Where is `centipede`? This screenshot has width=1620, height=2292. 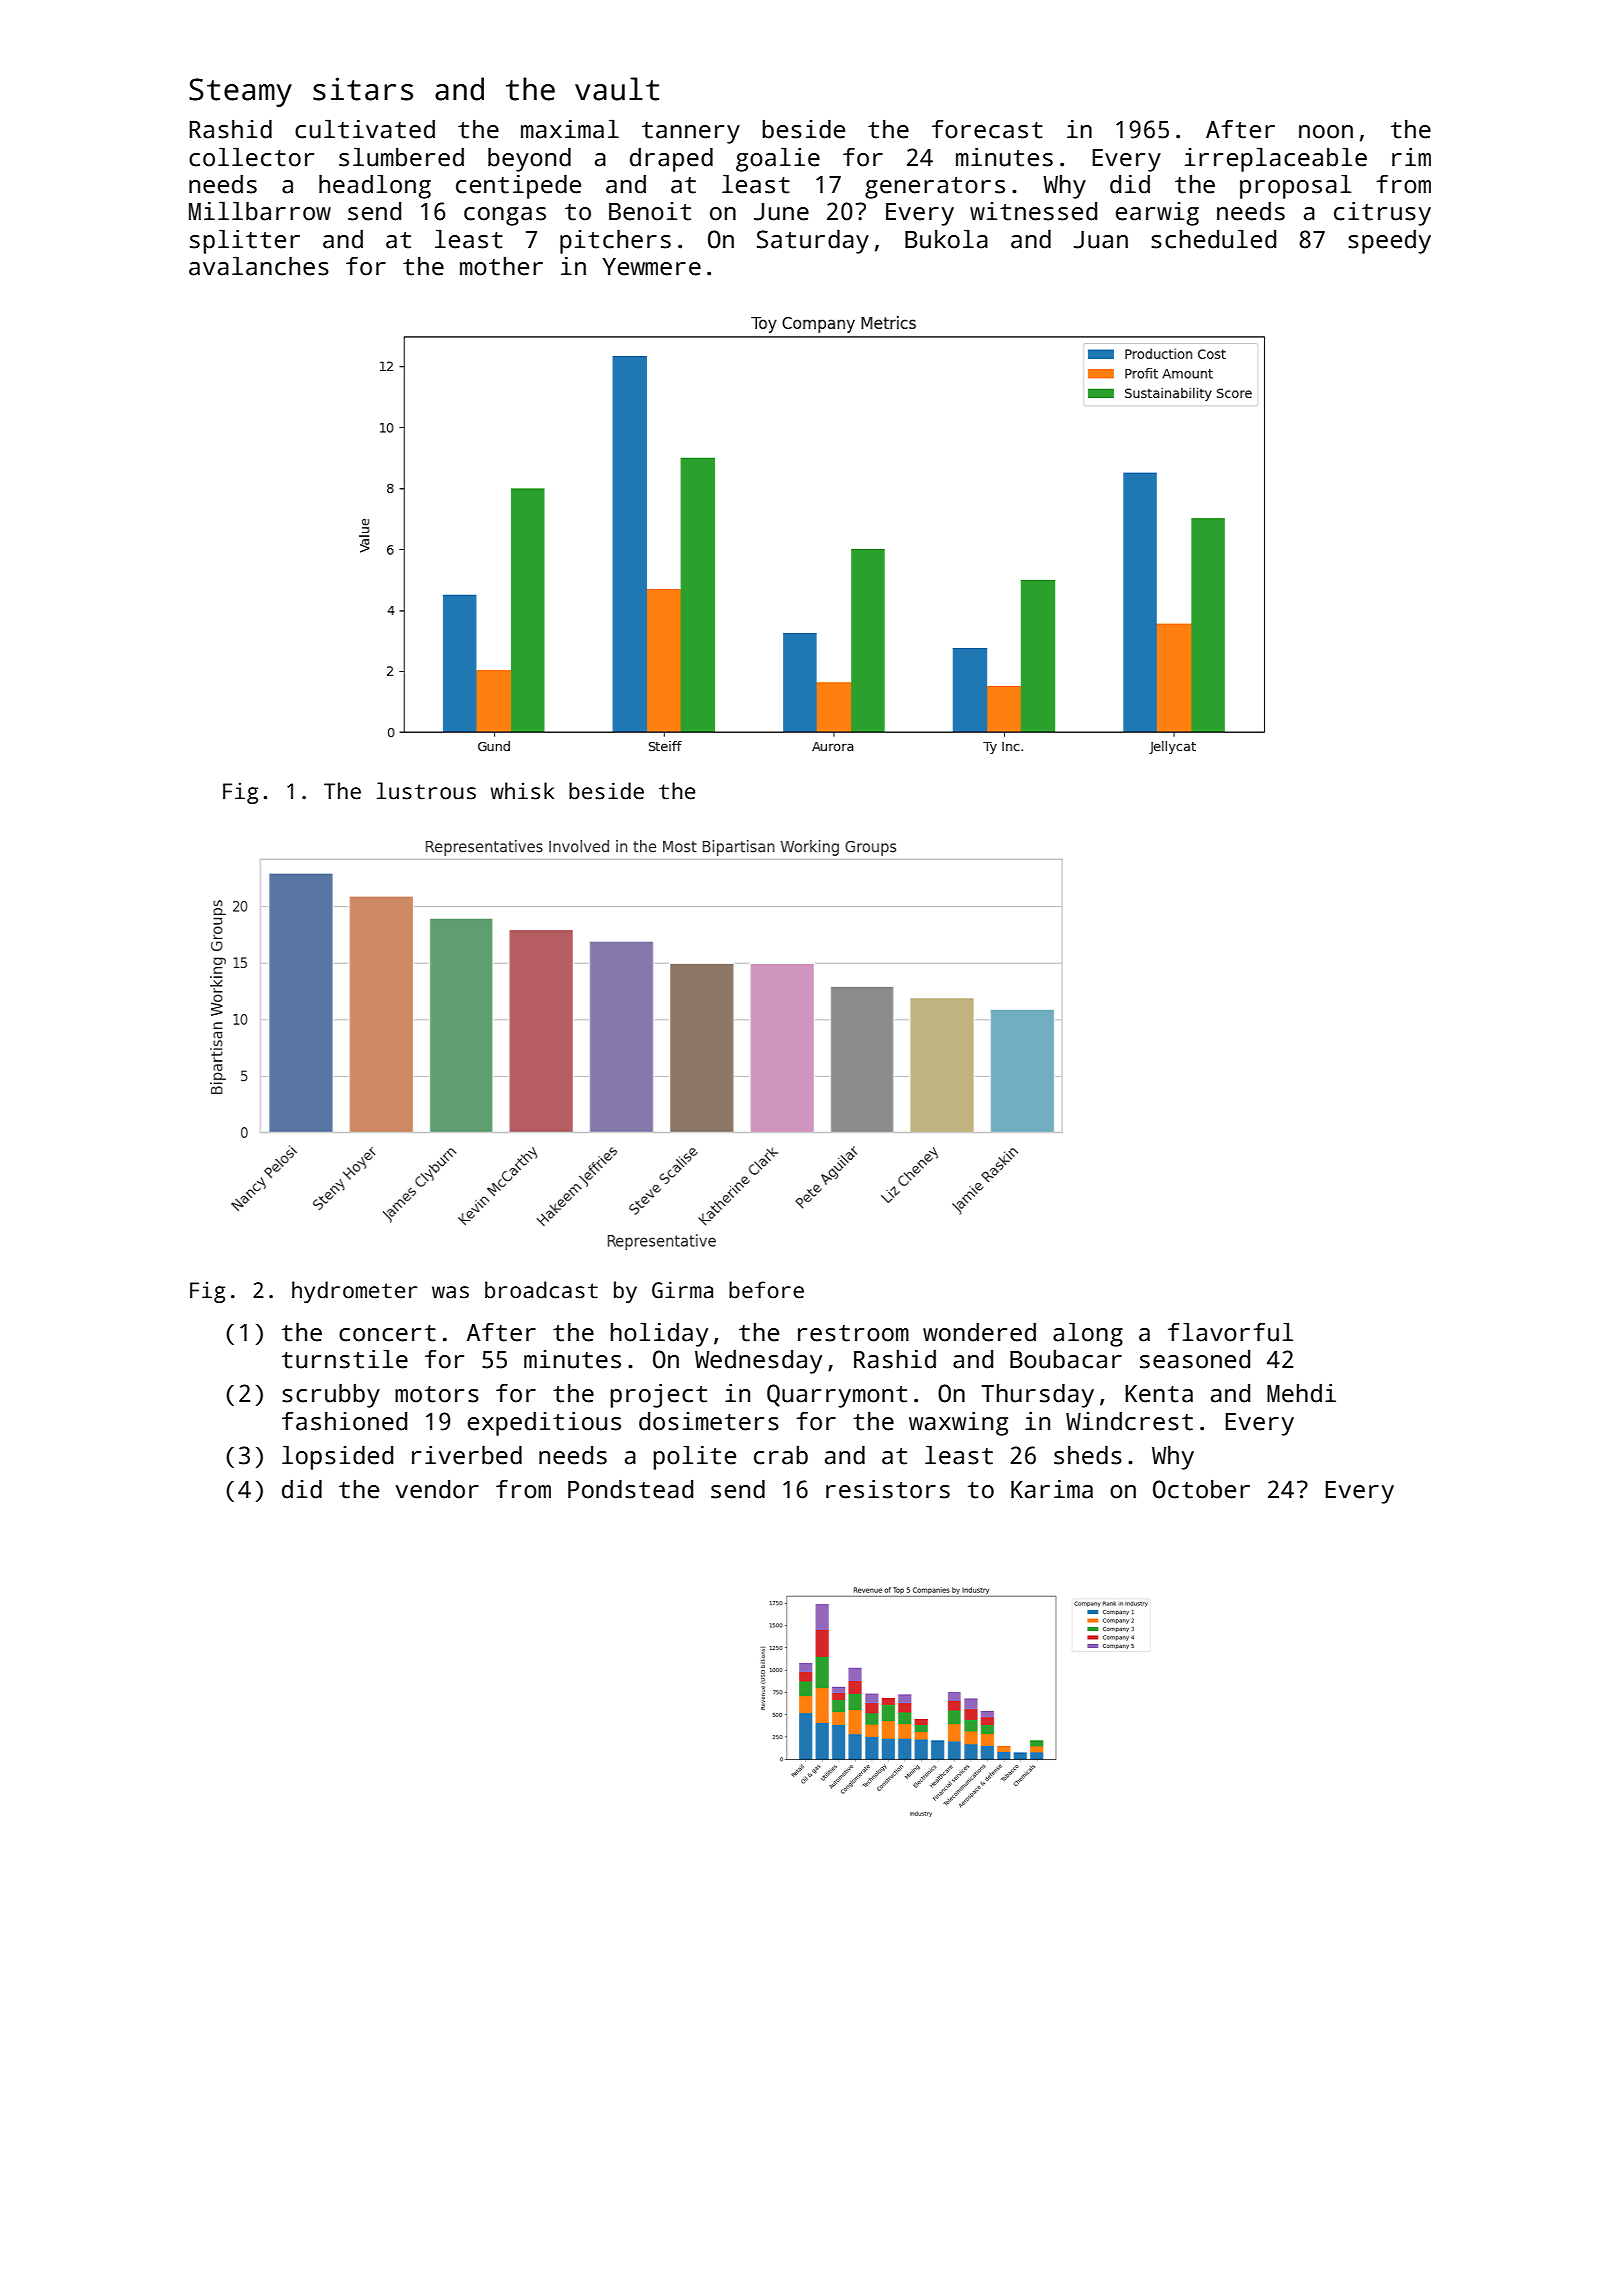 centipede is located at coordinates (518, 186).
